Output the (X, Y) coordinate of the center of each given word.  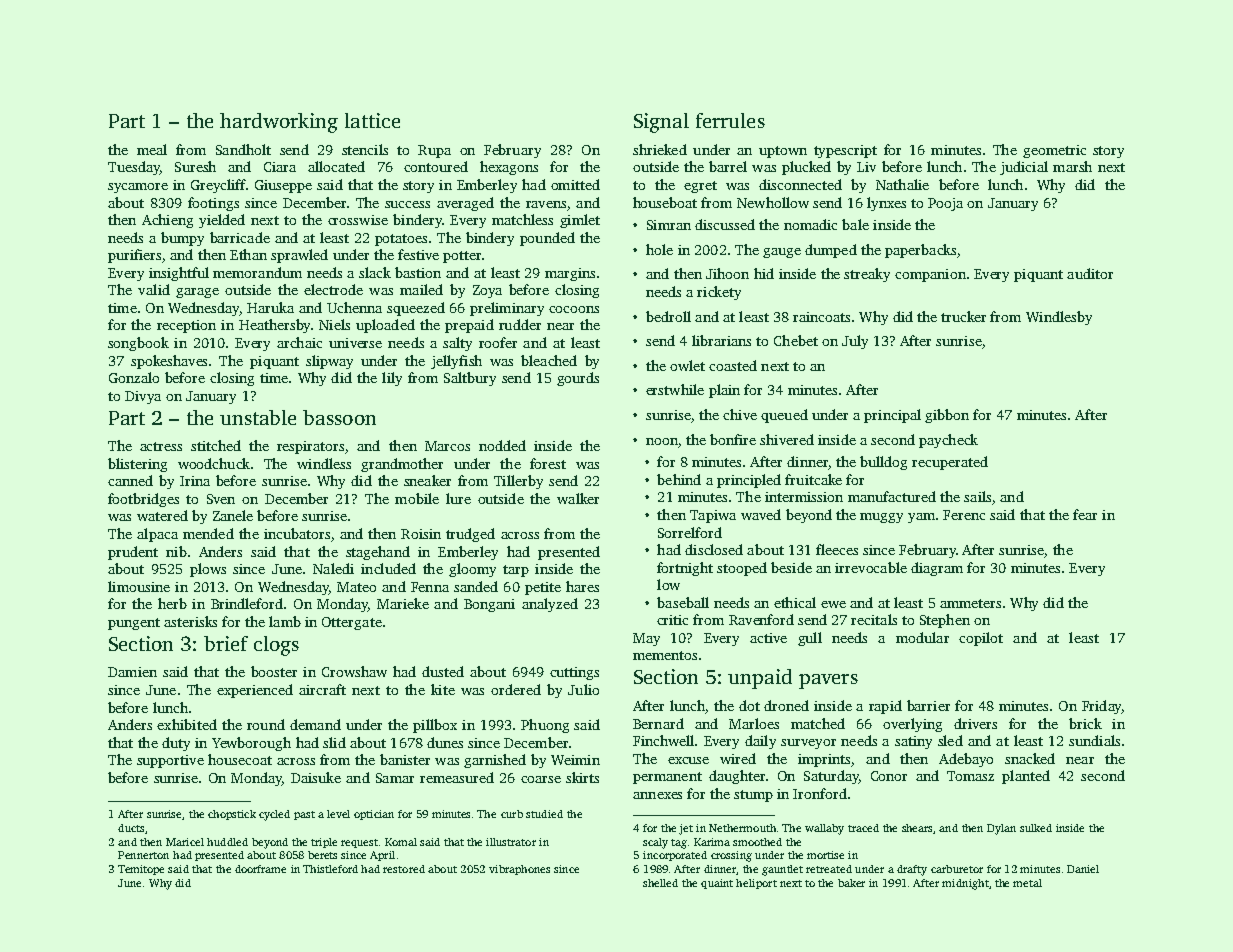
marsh (1072, 166)
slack (375, 272)
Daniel (1083, 869)
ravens (546, 204)
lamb (285, 621)
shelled (660, 883)
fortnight (685, 569)
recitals (874, 619)
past (304, 815)
